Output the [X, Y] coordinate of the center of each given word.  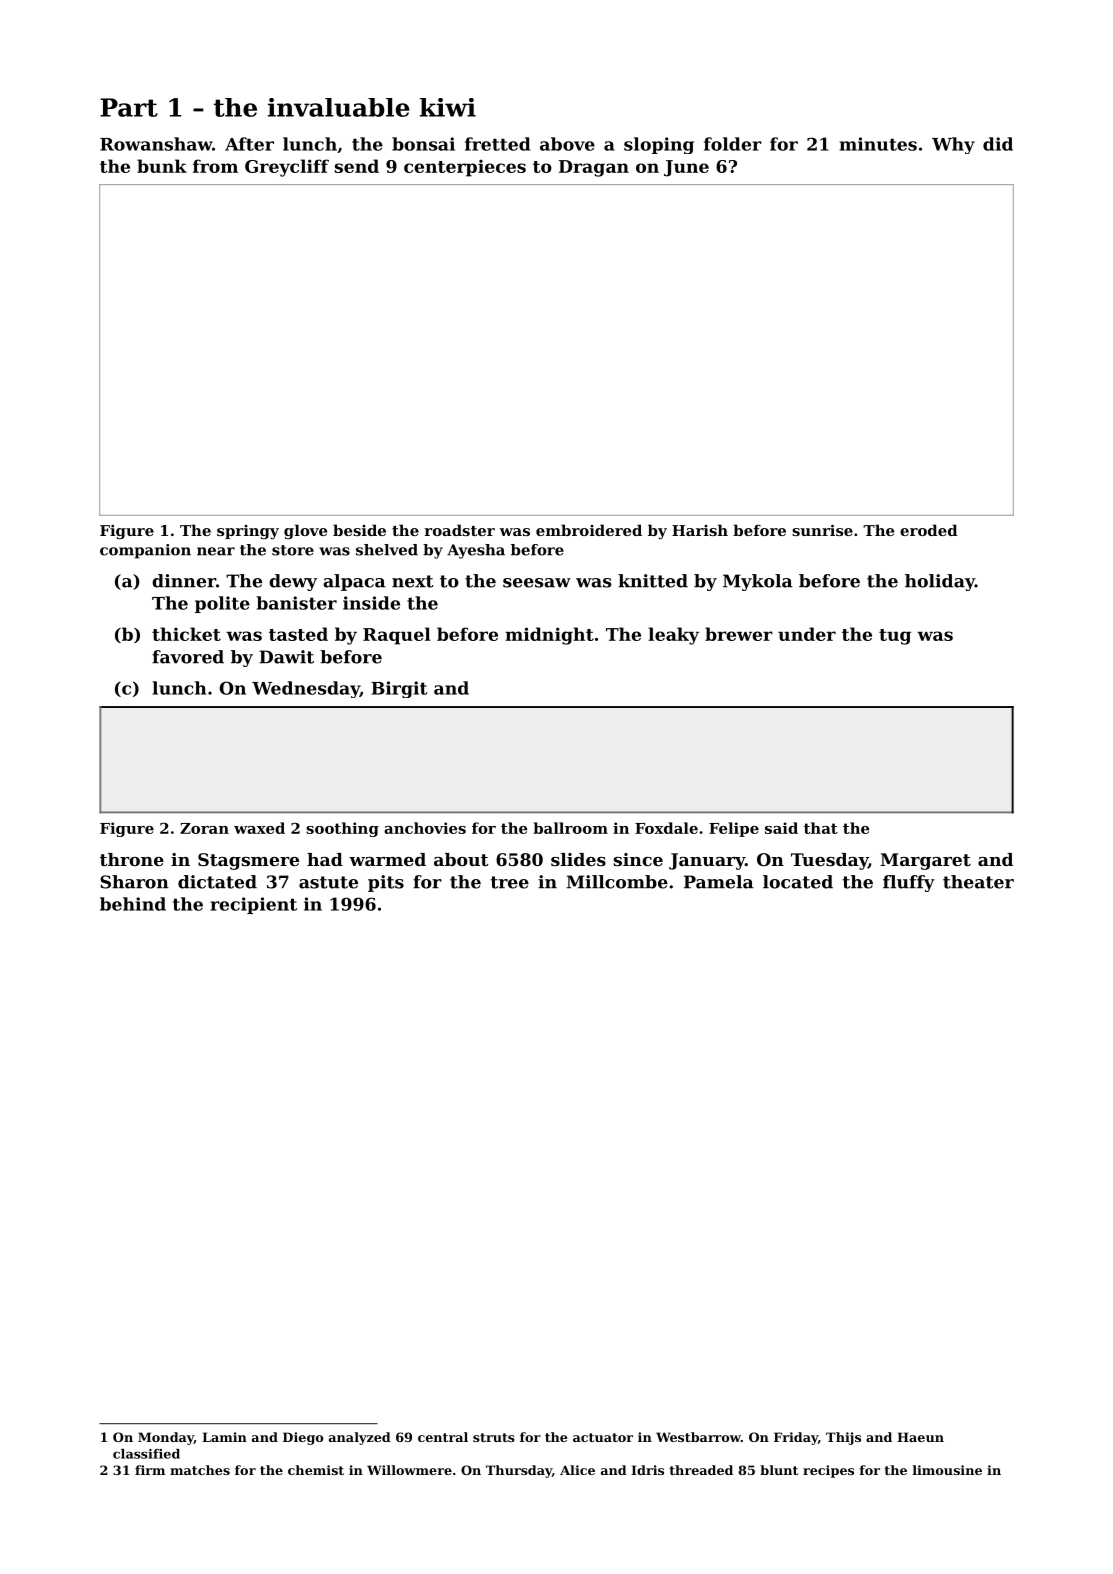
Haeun [920, 1437]
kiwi [448, 107]
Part [129, 107]
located [798, 882]
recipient [253, 905]
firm [150, 1470]
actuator [603, 1437]
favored [188, 657]
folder [733, 144]
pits [386, 883]
